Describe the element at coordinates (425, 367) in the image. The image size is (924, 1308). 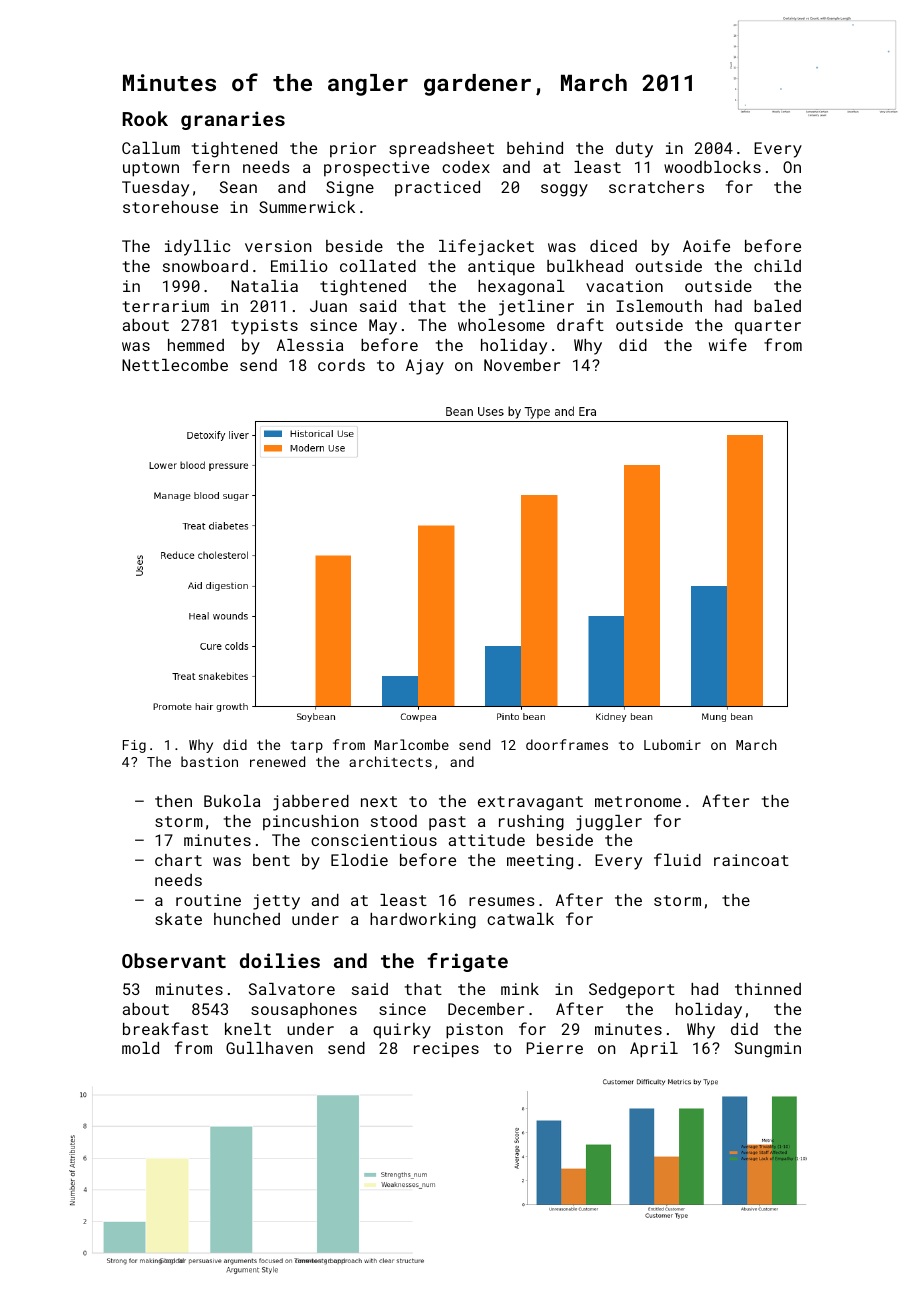
I see `Ajay` at that location.
